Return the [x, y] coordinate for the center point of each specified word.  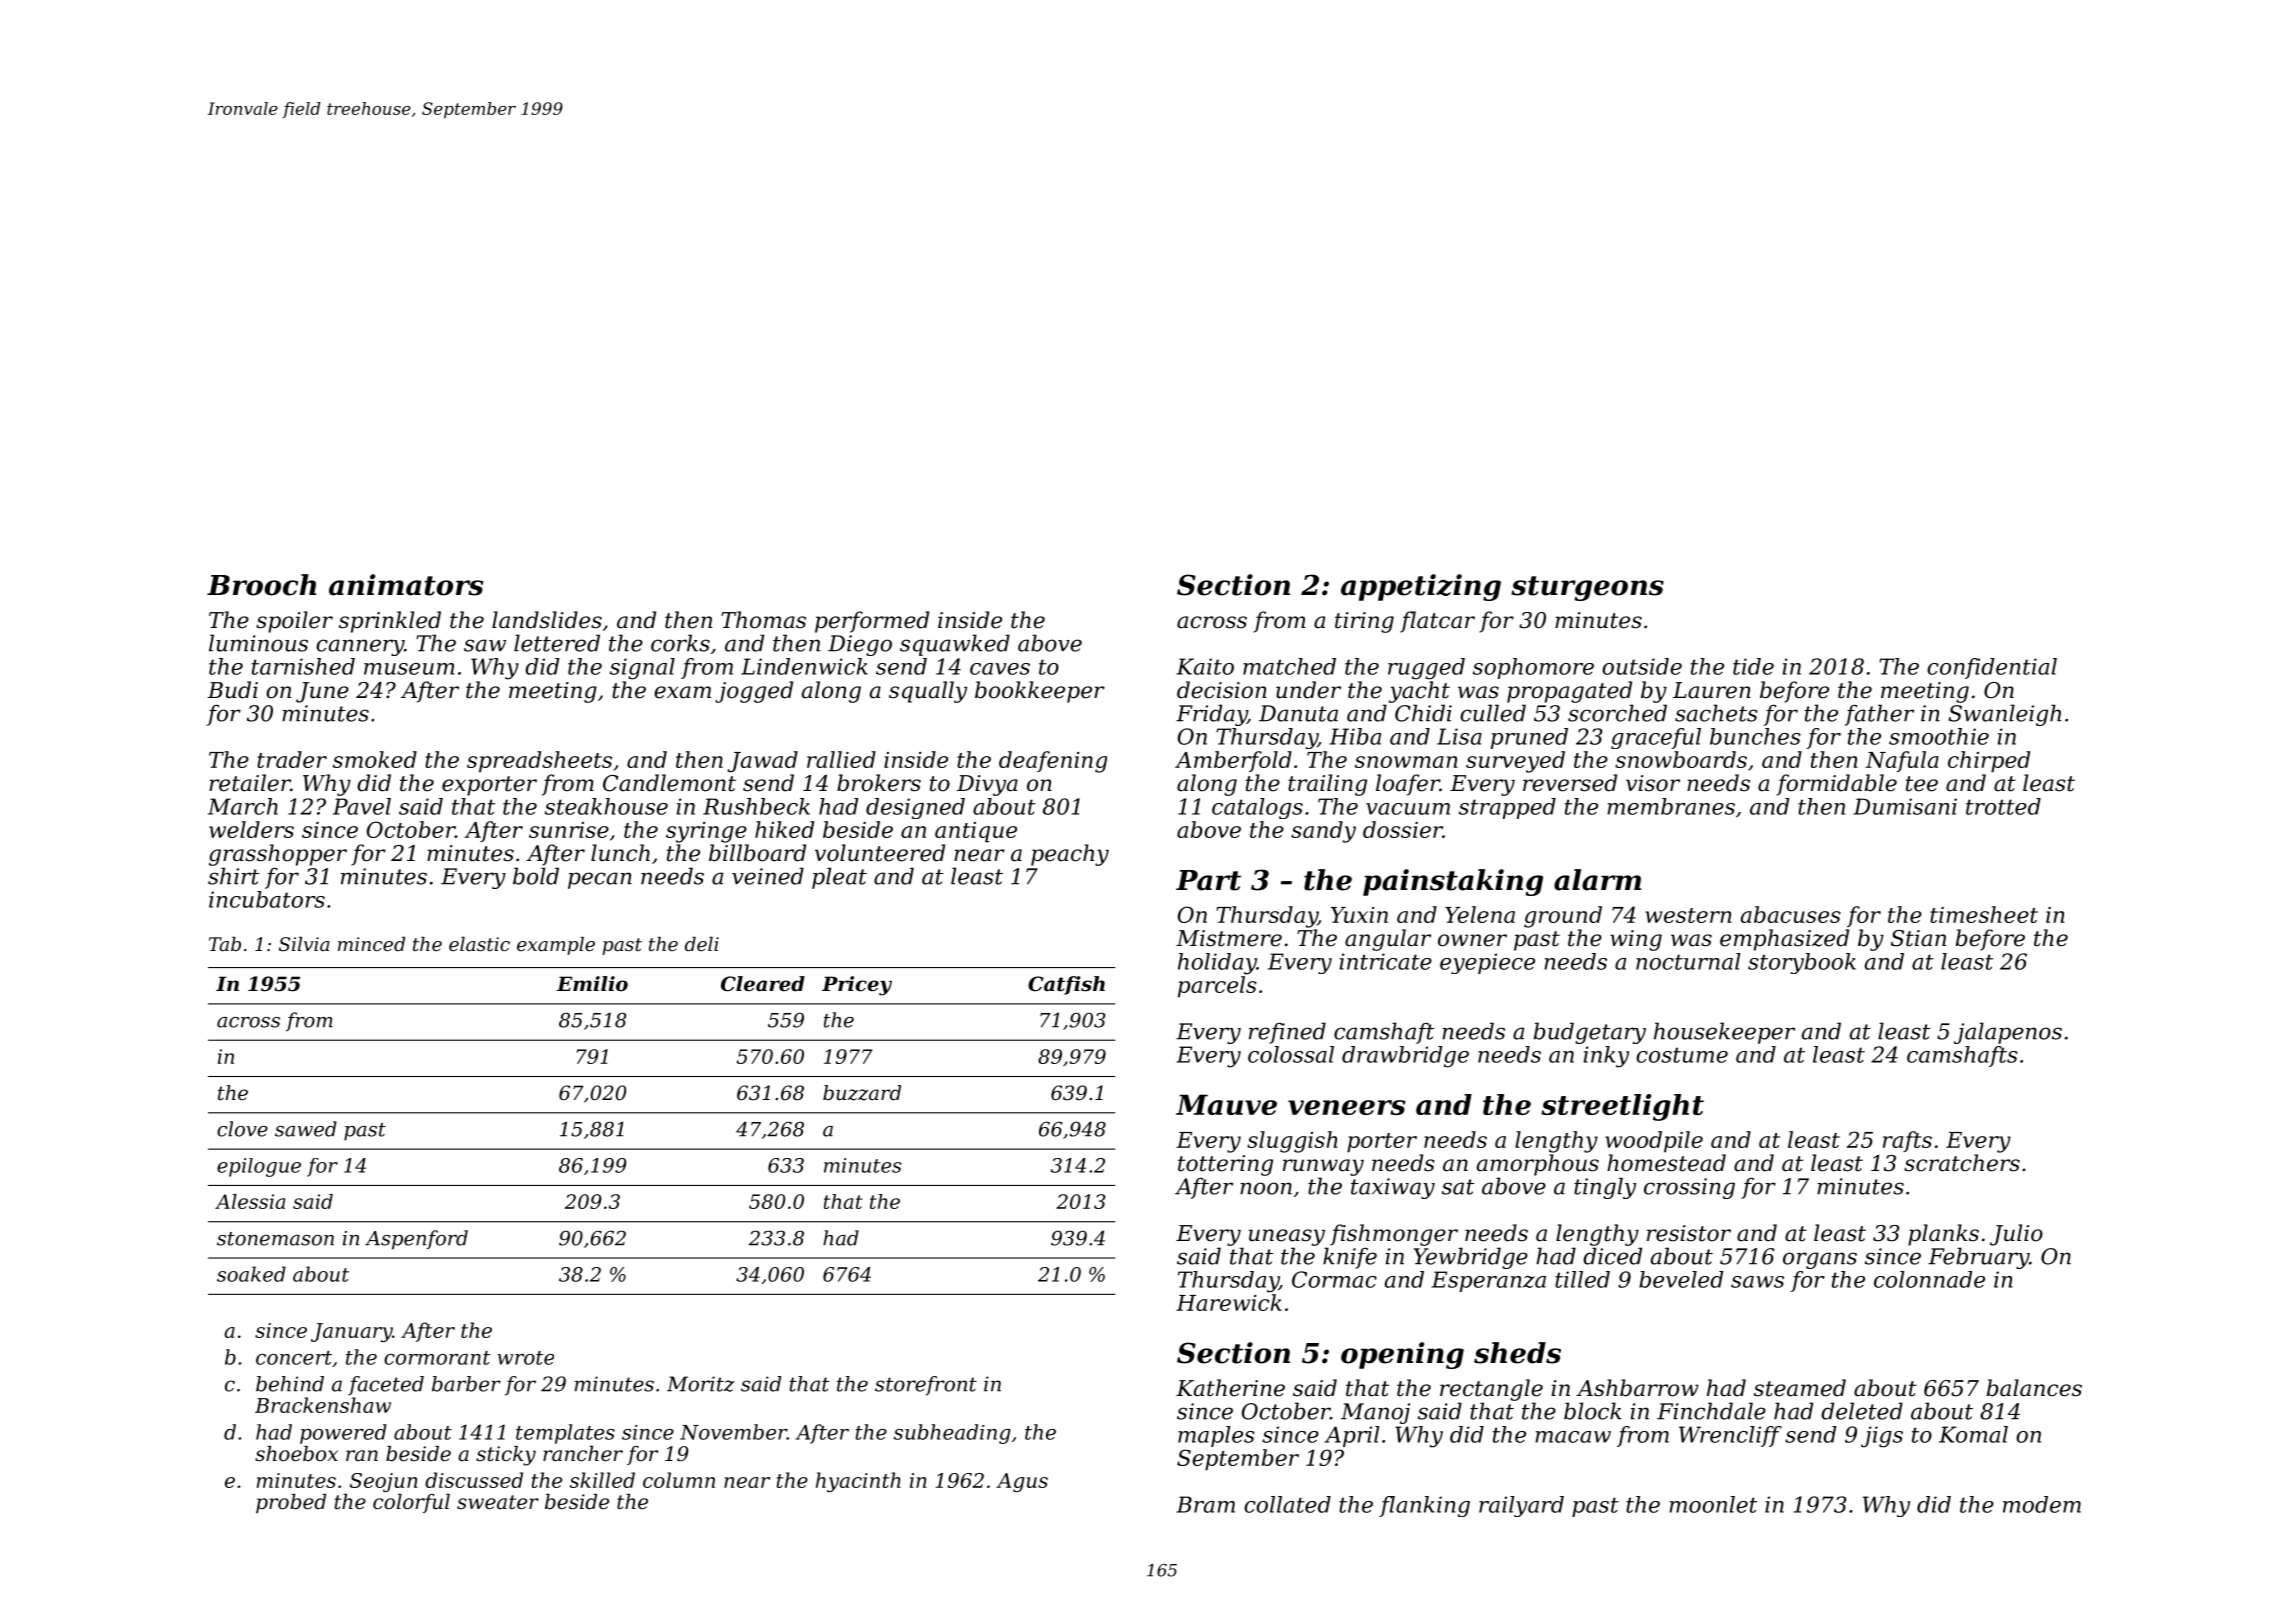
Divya [987, 785]
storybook [1802, 963]
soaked [251, 1274]
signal [642, 669]
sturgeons [1587, 588]
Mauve [1226, 1104]
